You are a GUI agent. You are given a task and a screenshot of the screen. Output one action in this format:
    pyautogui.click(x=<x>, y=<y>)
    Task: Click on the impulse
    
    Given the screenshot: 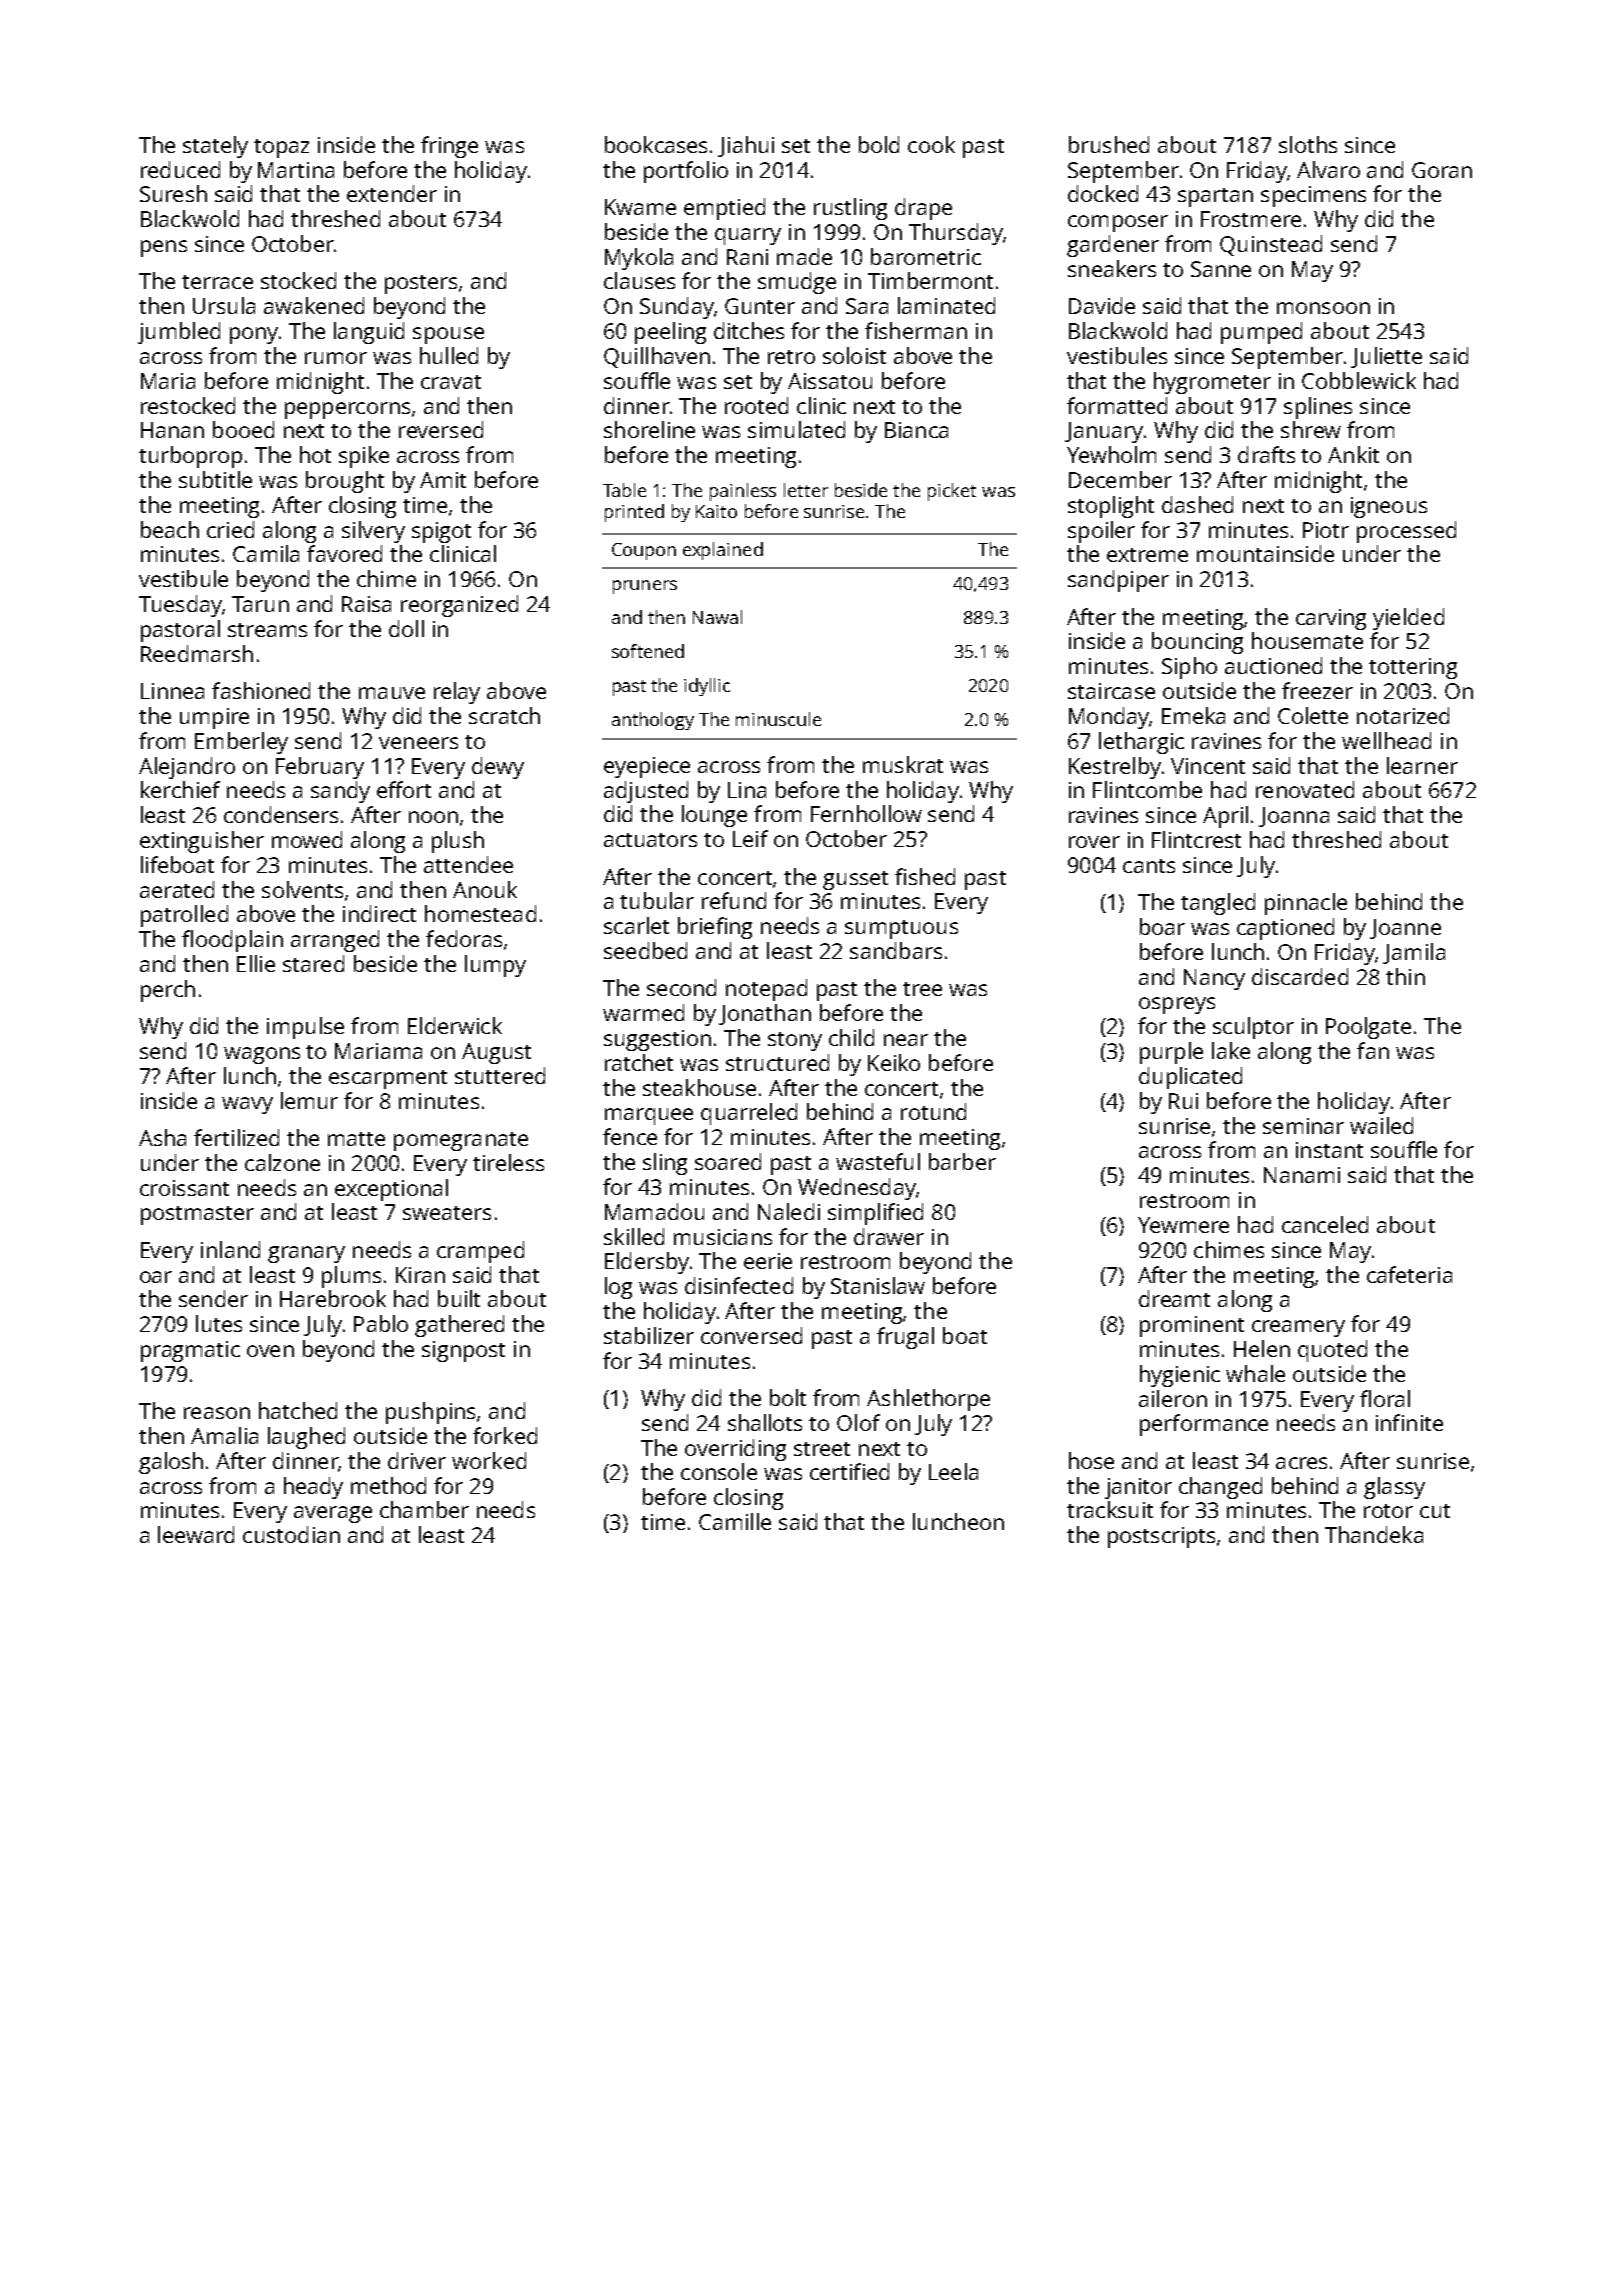 What is the action you would take?
    pyautogui.click(x=305, y=1028)
